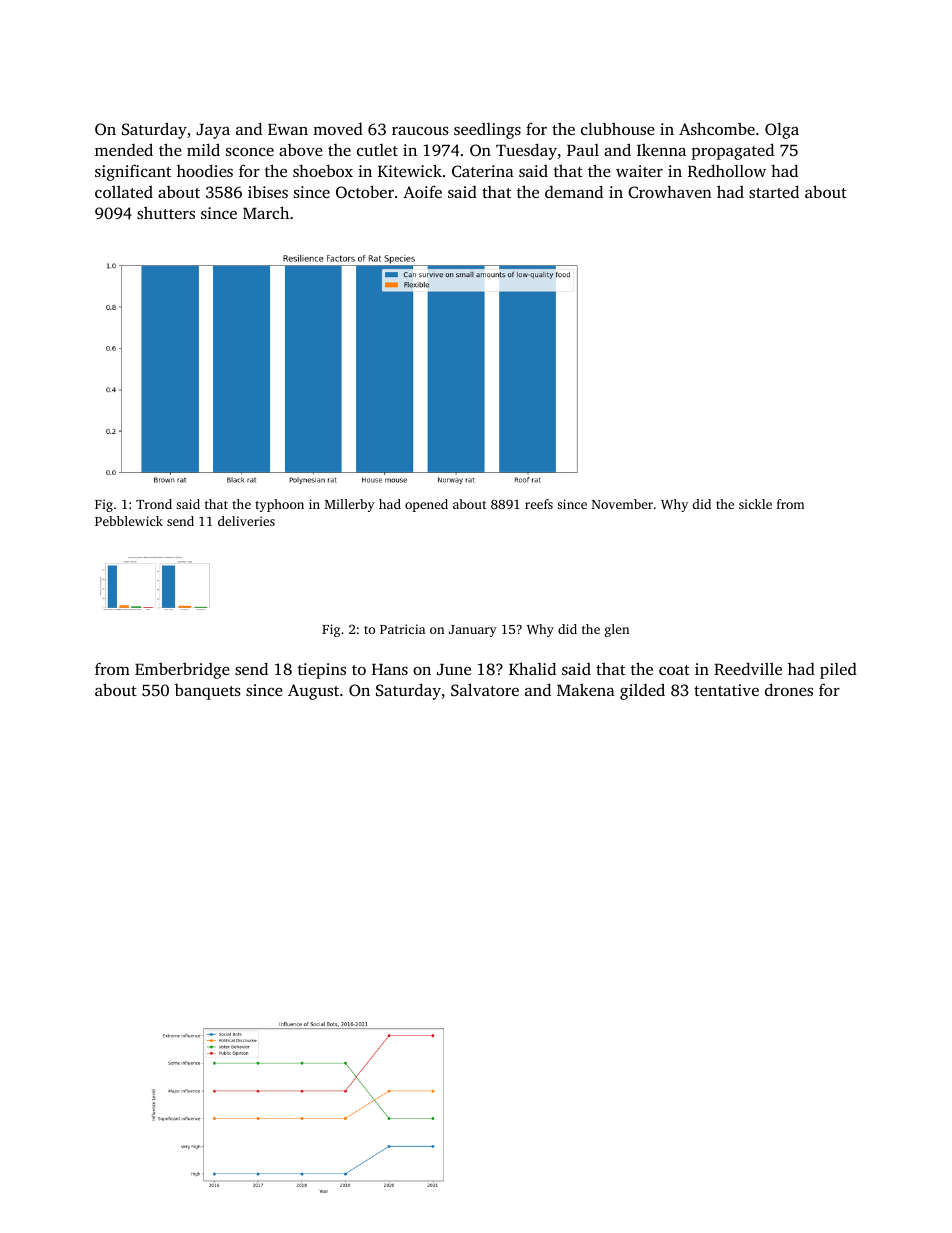 This screenshot has height=1233, width=952. Describe the element at coordinates (485, 689) in the screenshot. I see `Salvatore` at that location.
